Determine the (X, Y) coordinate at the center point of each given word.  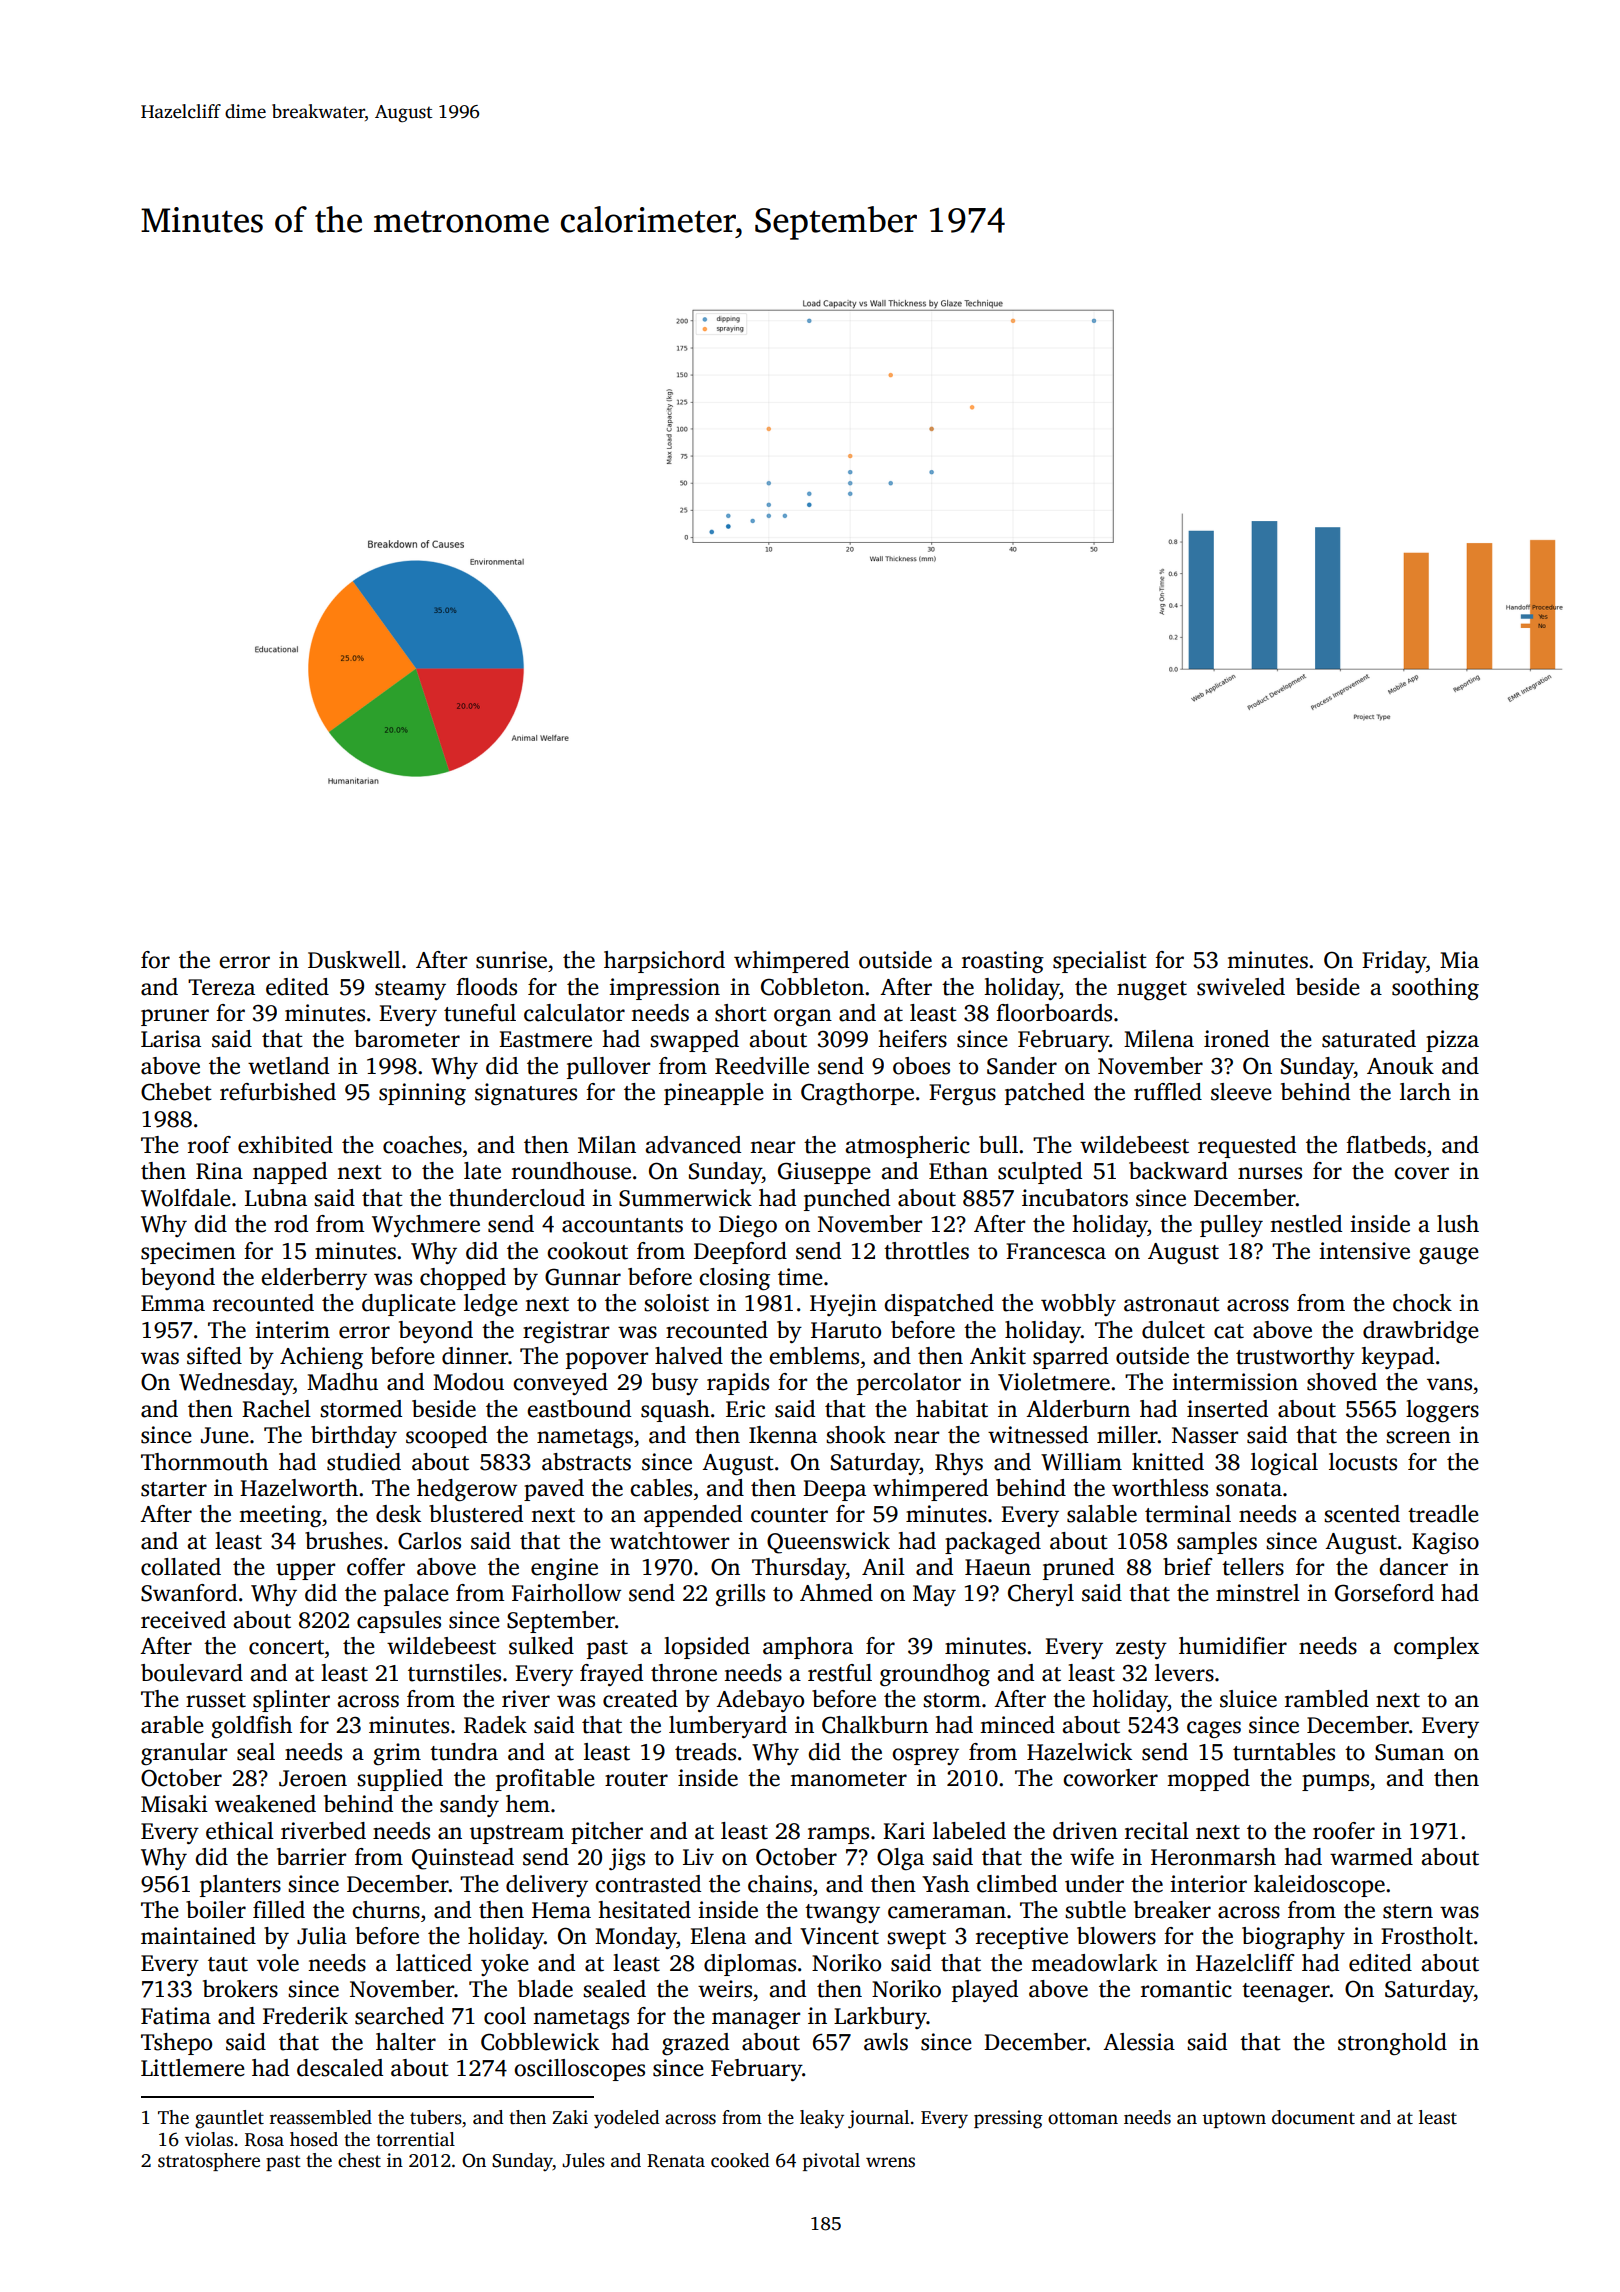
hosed (314, 2139)
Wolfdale (186, 1198)
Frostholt (1427, 1936)
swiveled (1241, 987)
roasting (1003, 962)
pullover (608, 1068)
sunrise (511, 960)
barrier (311, 1857)
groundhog (935, 1675)
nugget (1152, 991)
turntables (1284, 1752)
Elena (718, 1936)
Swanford (189, 1593)
